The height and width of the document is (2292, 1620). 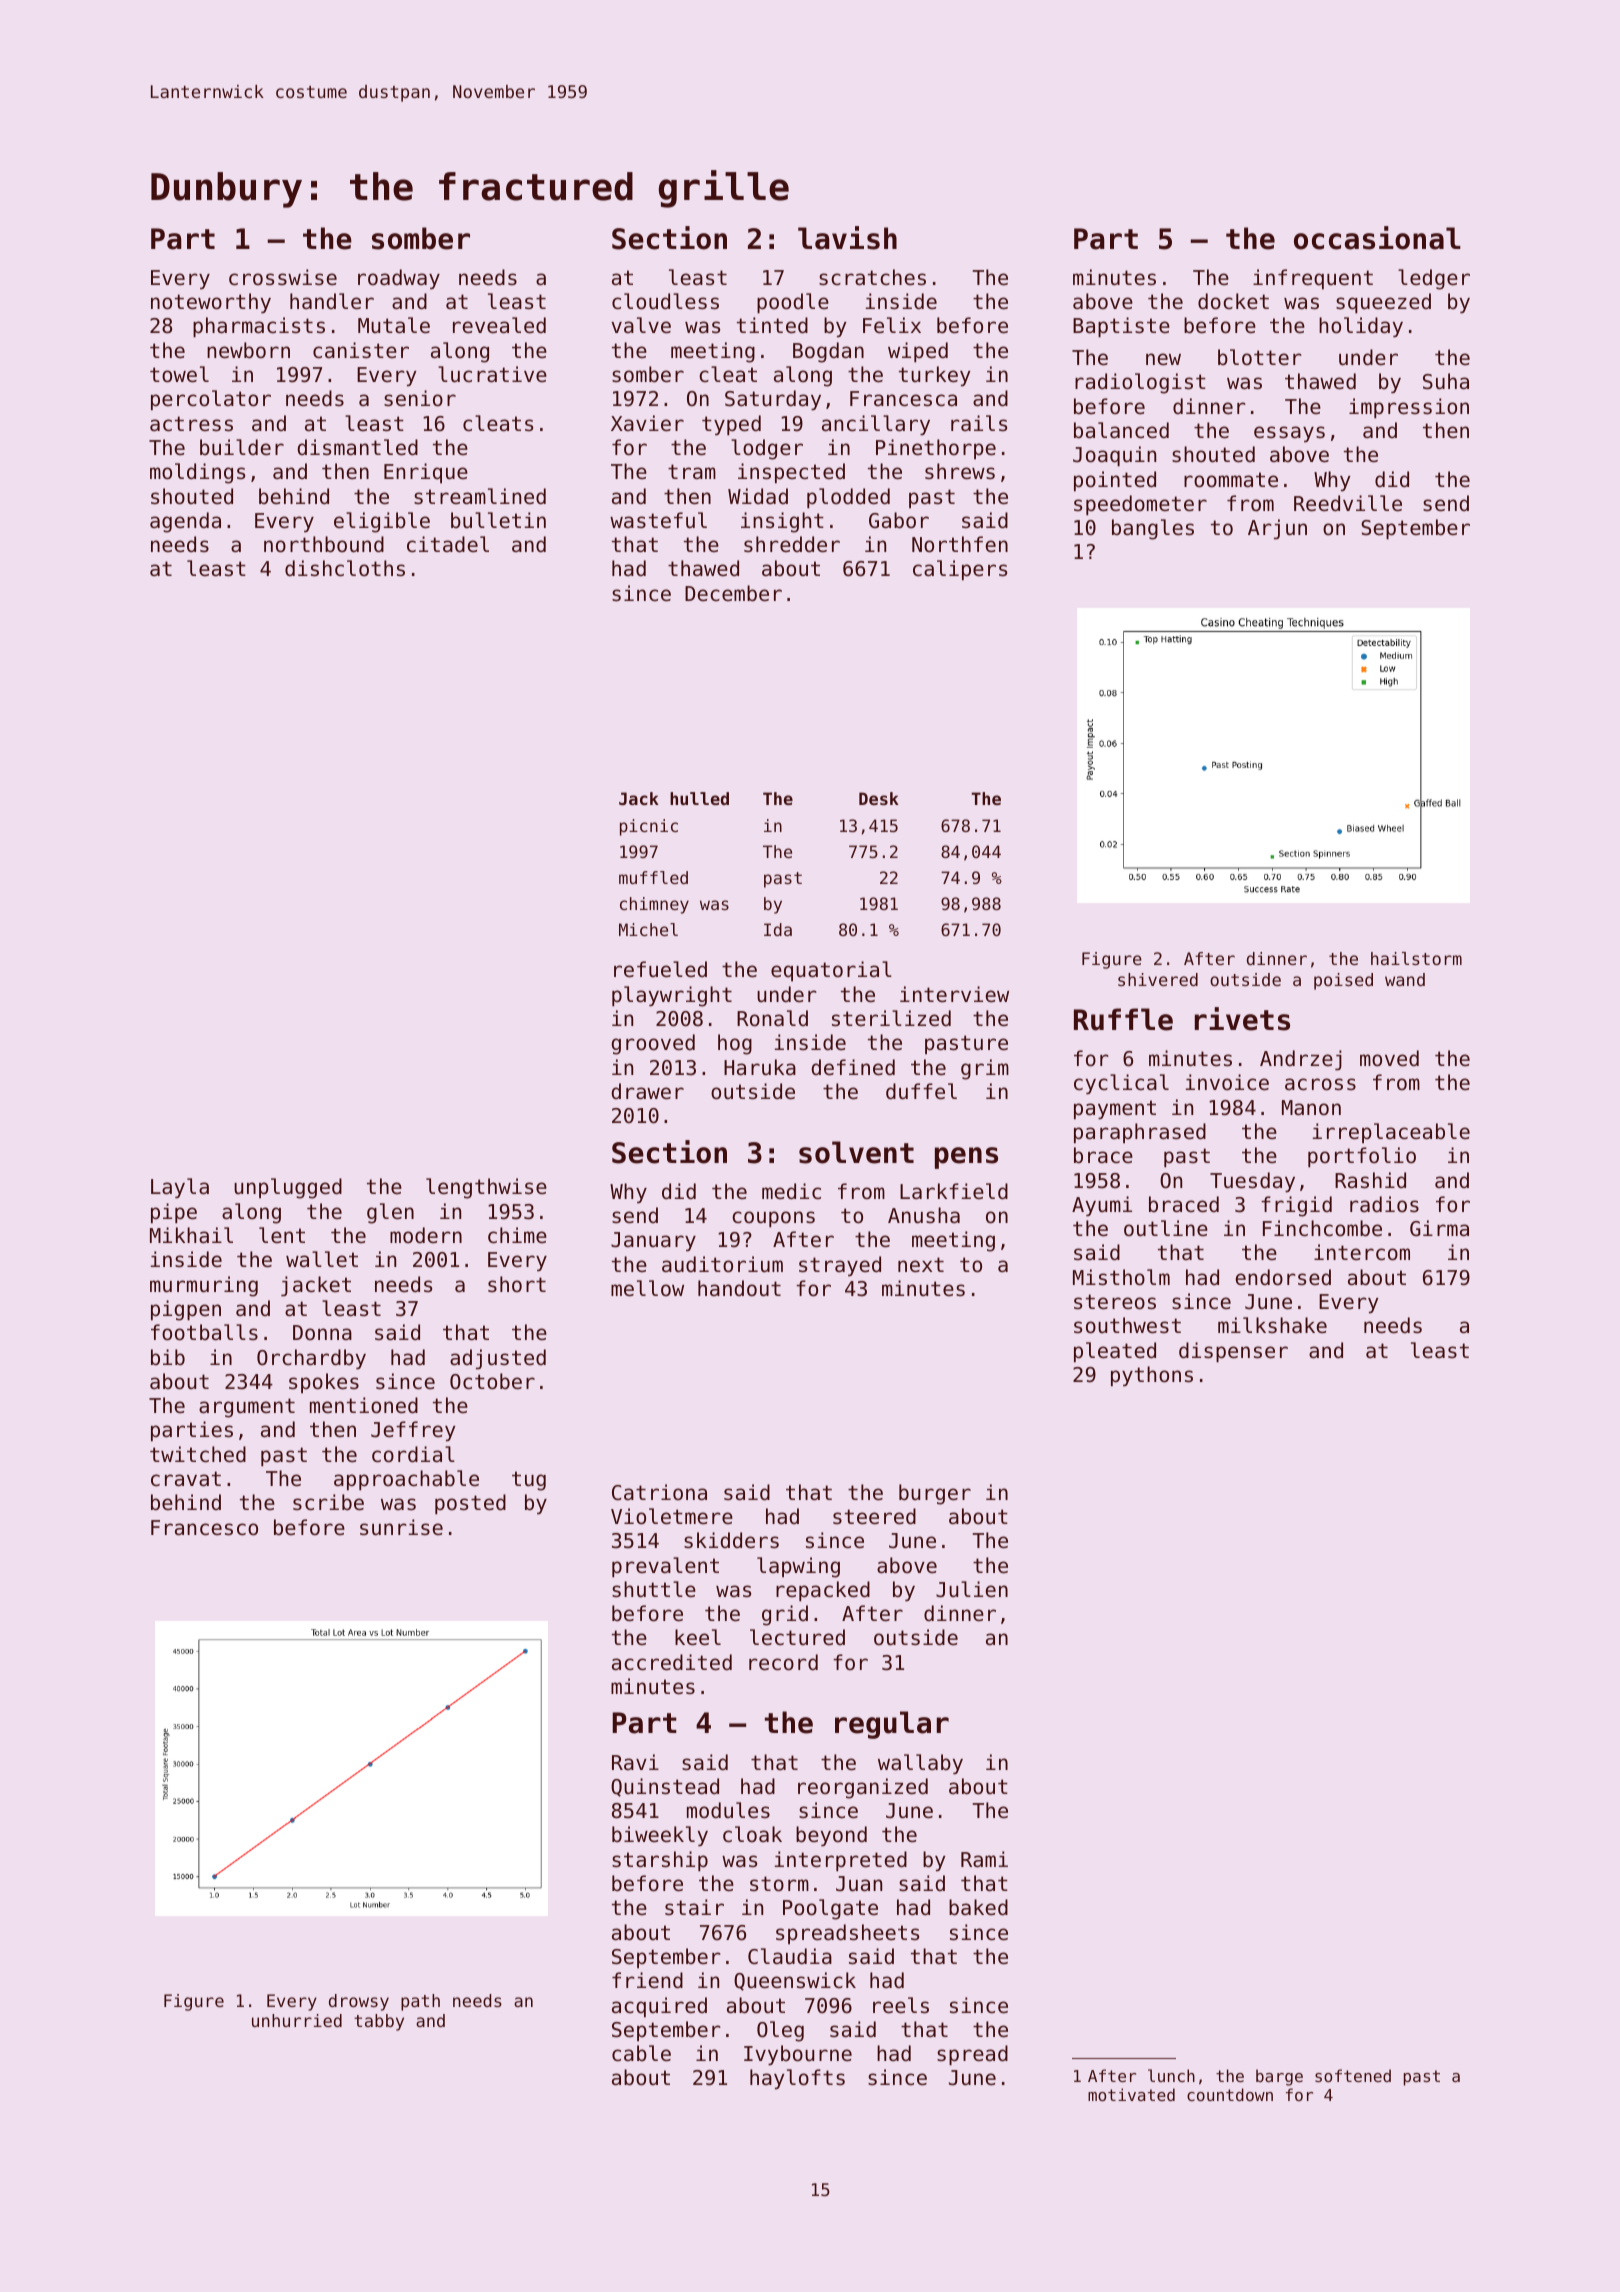 I want to click on occasional, so click(x=1377, y=238).
